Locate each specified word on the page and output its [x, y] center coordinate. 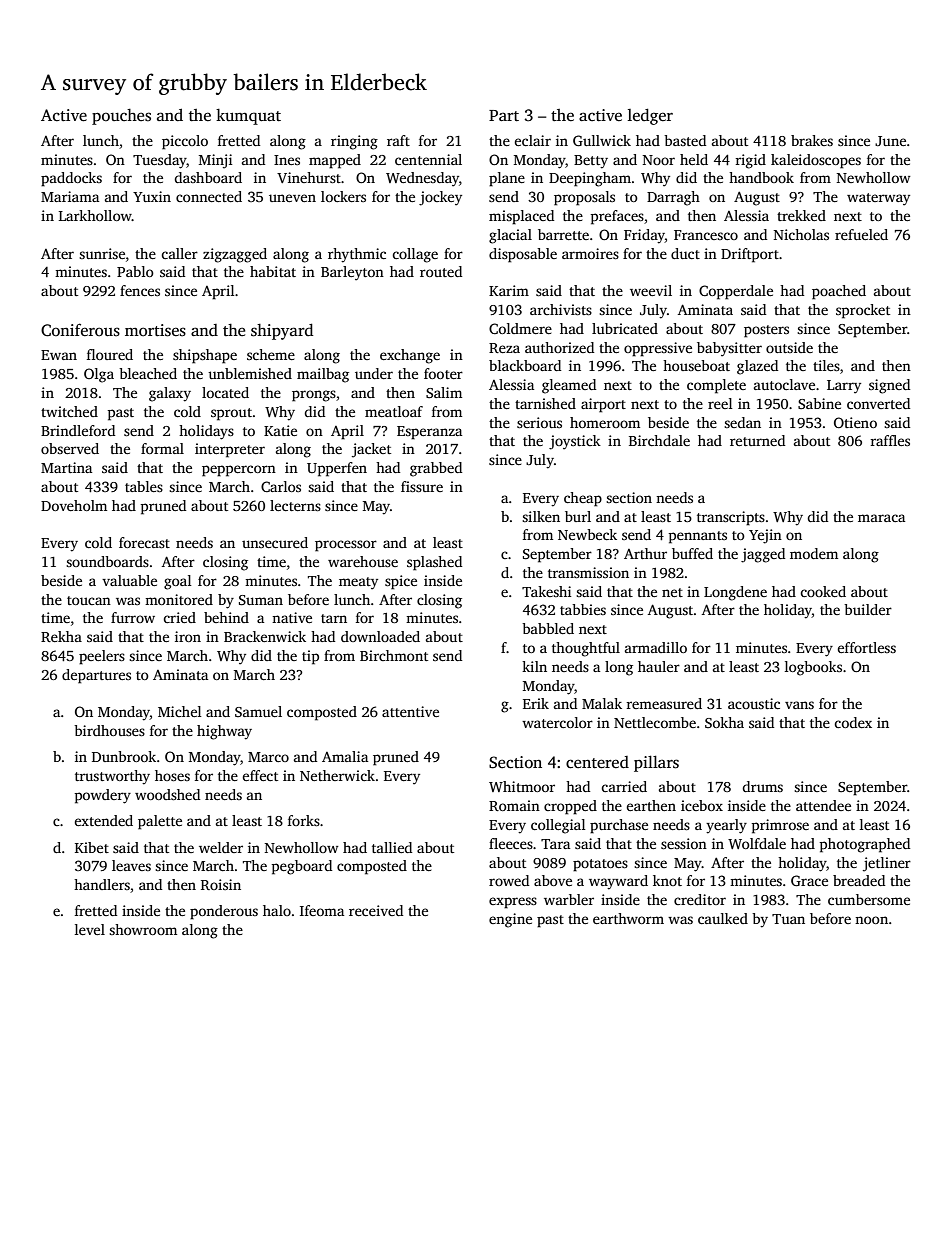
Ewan [59, 355]
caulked [723, 918]
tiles [826, 365]
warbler [569, 899]
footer [443, 373]
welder [221, 847]
